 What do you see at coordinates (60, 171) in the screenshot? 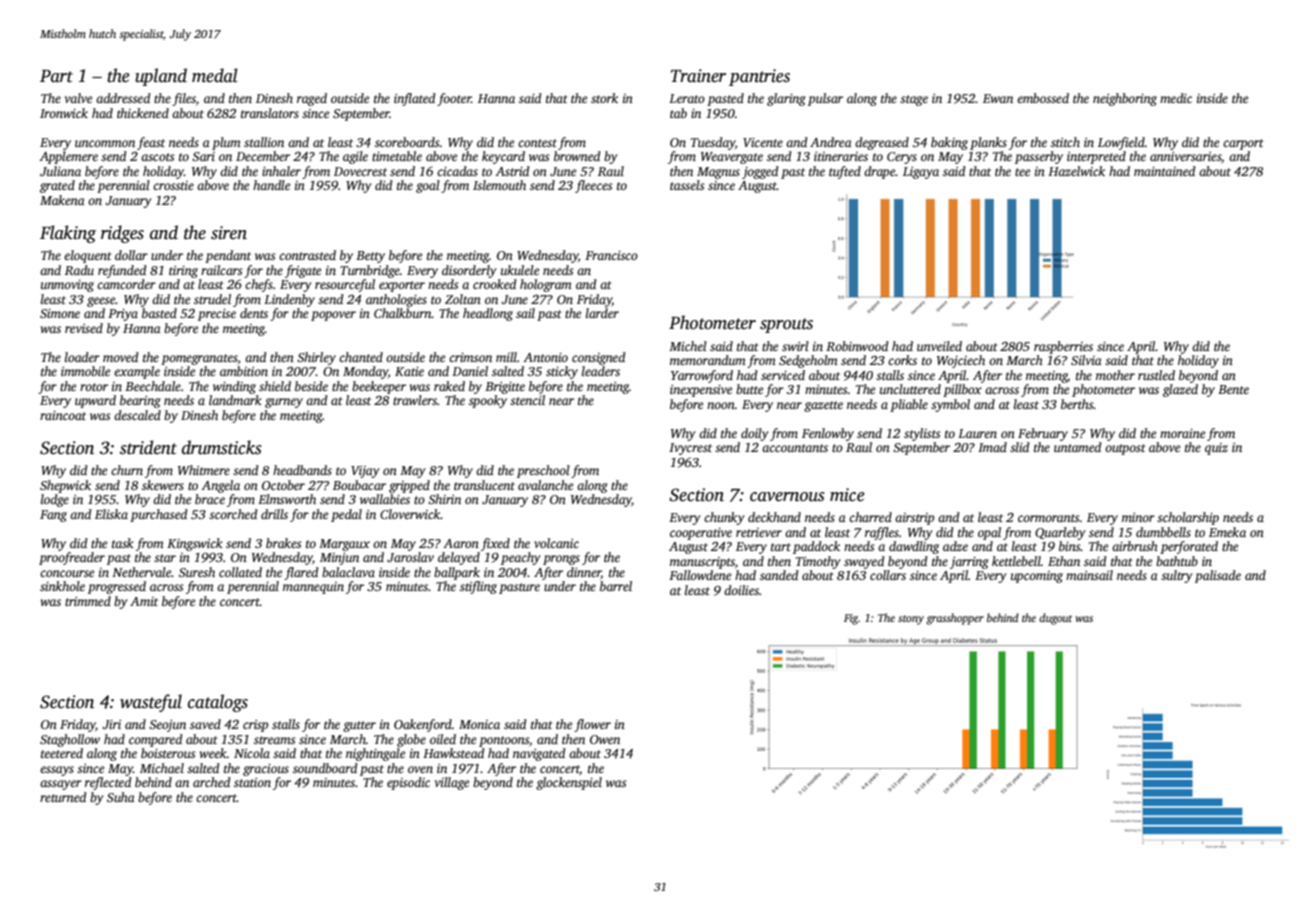
I see `Juliana` at bounding box center [60, 171].
